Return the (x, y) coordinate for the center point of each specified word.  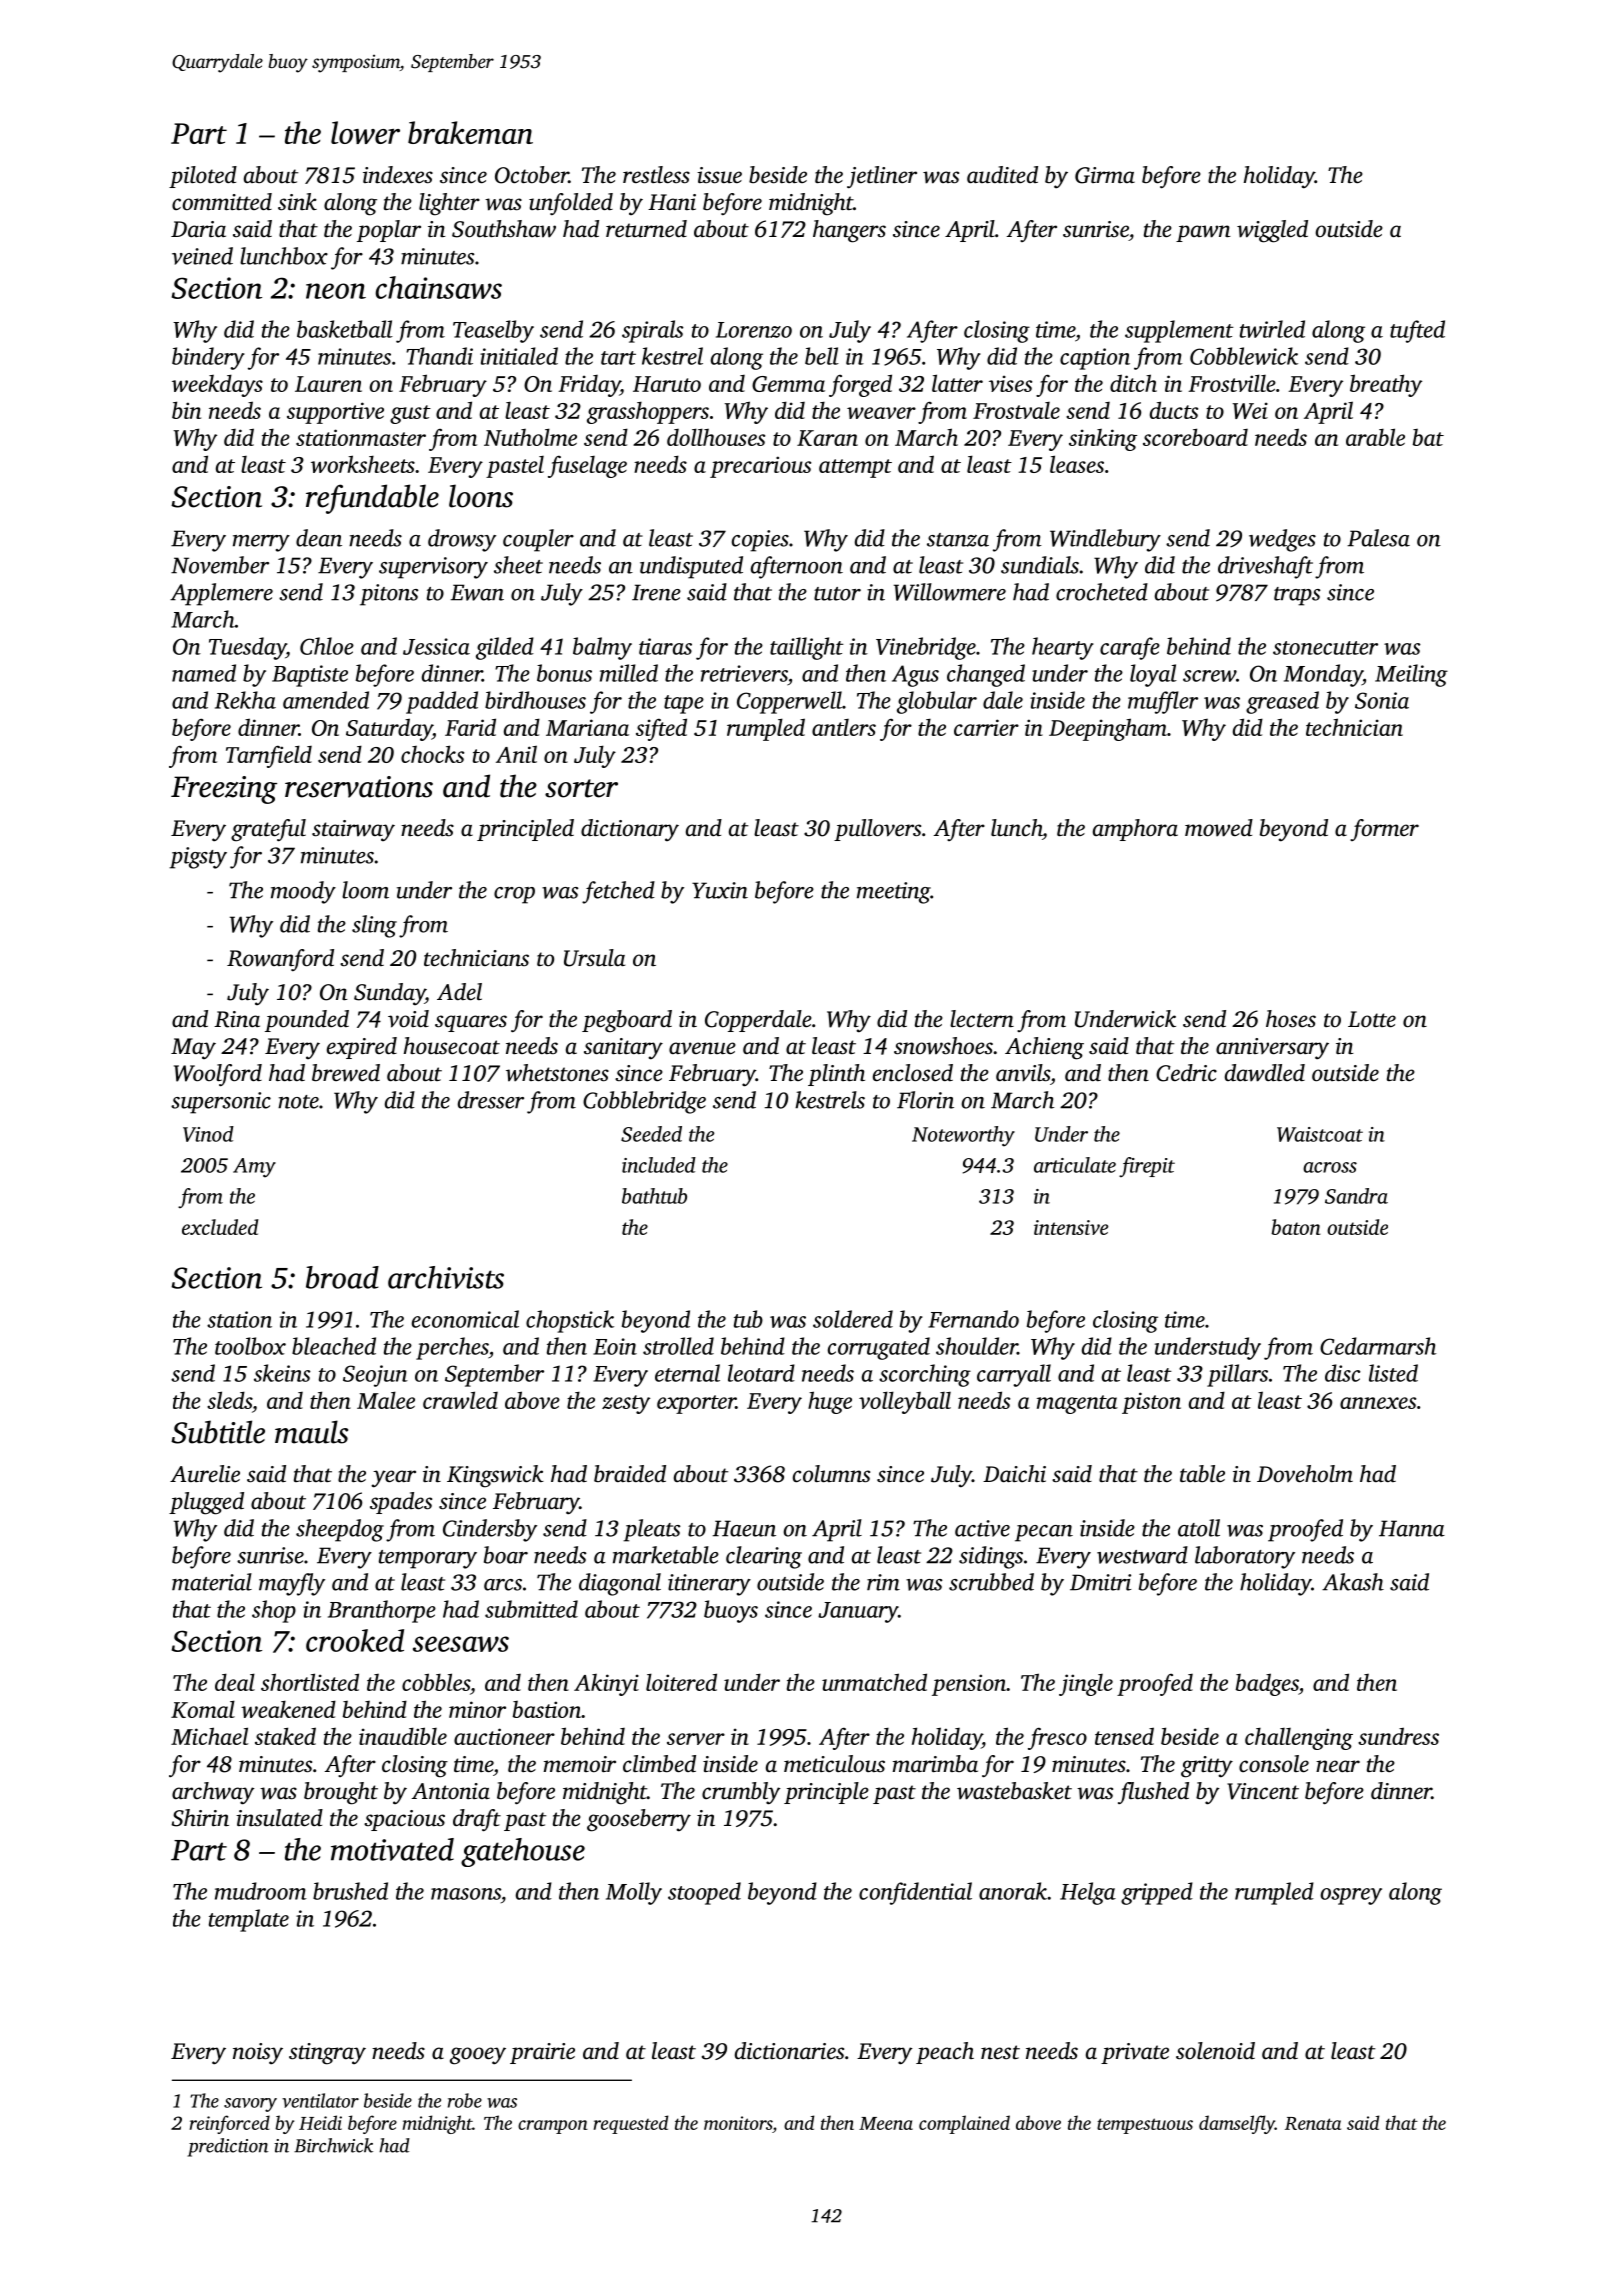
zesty (626, 1404)
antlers (844, 727)
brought (341, 1793)
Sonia (1382, 700)
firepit (1147, 1167)
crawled (460, 1400)
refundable (372, 499)
